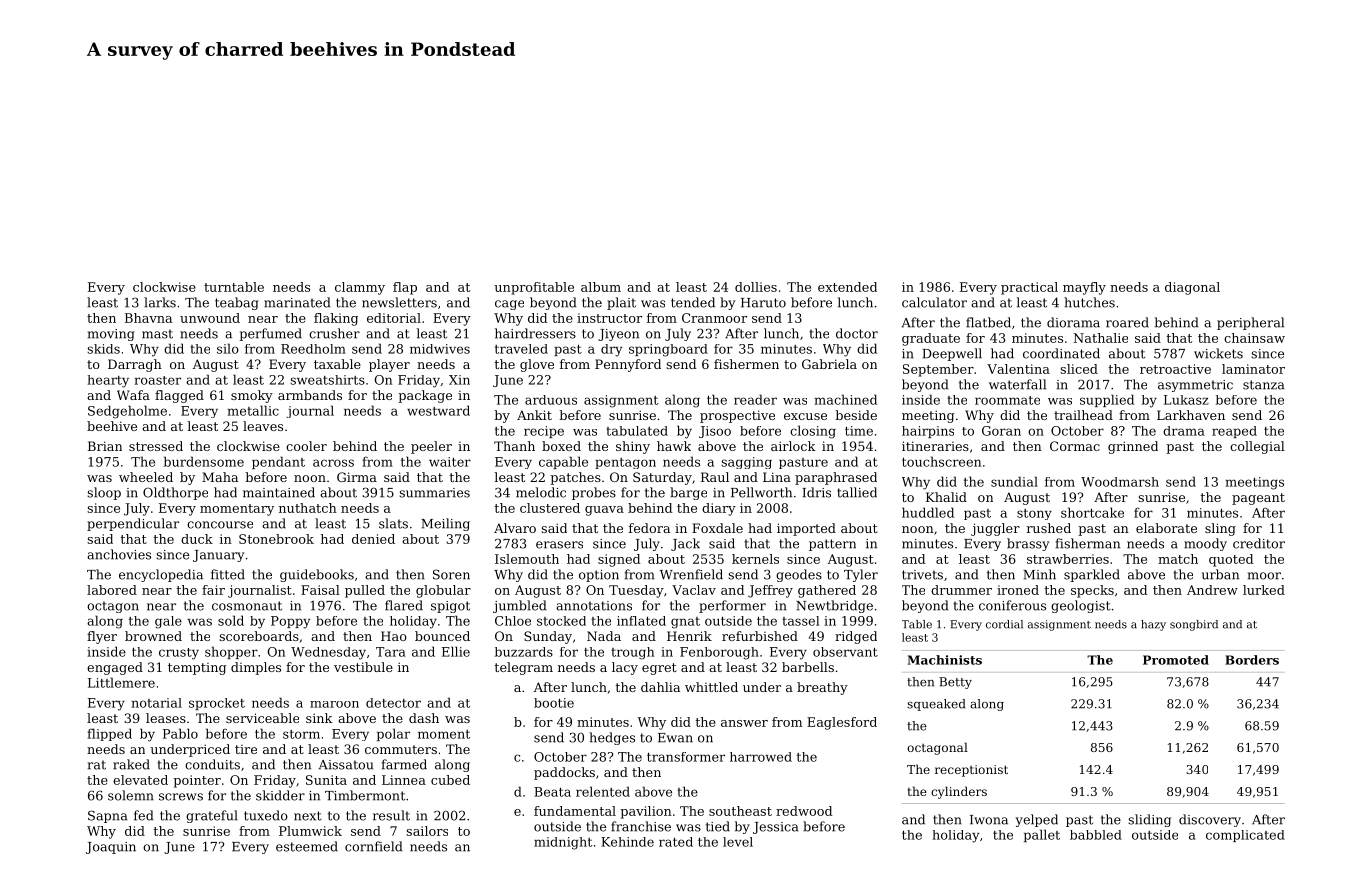  I want to click on metallic, so click(253, 410).
